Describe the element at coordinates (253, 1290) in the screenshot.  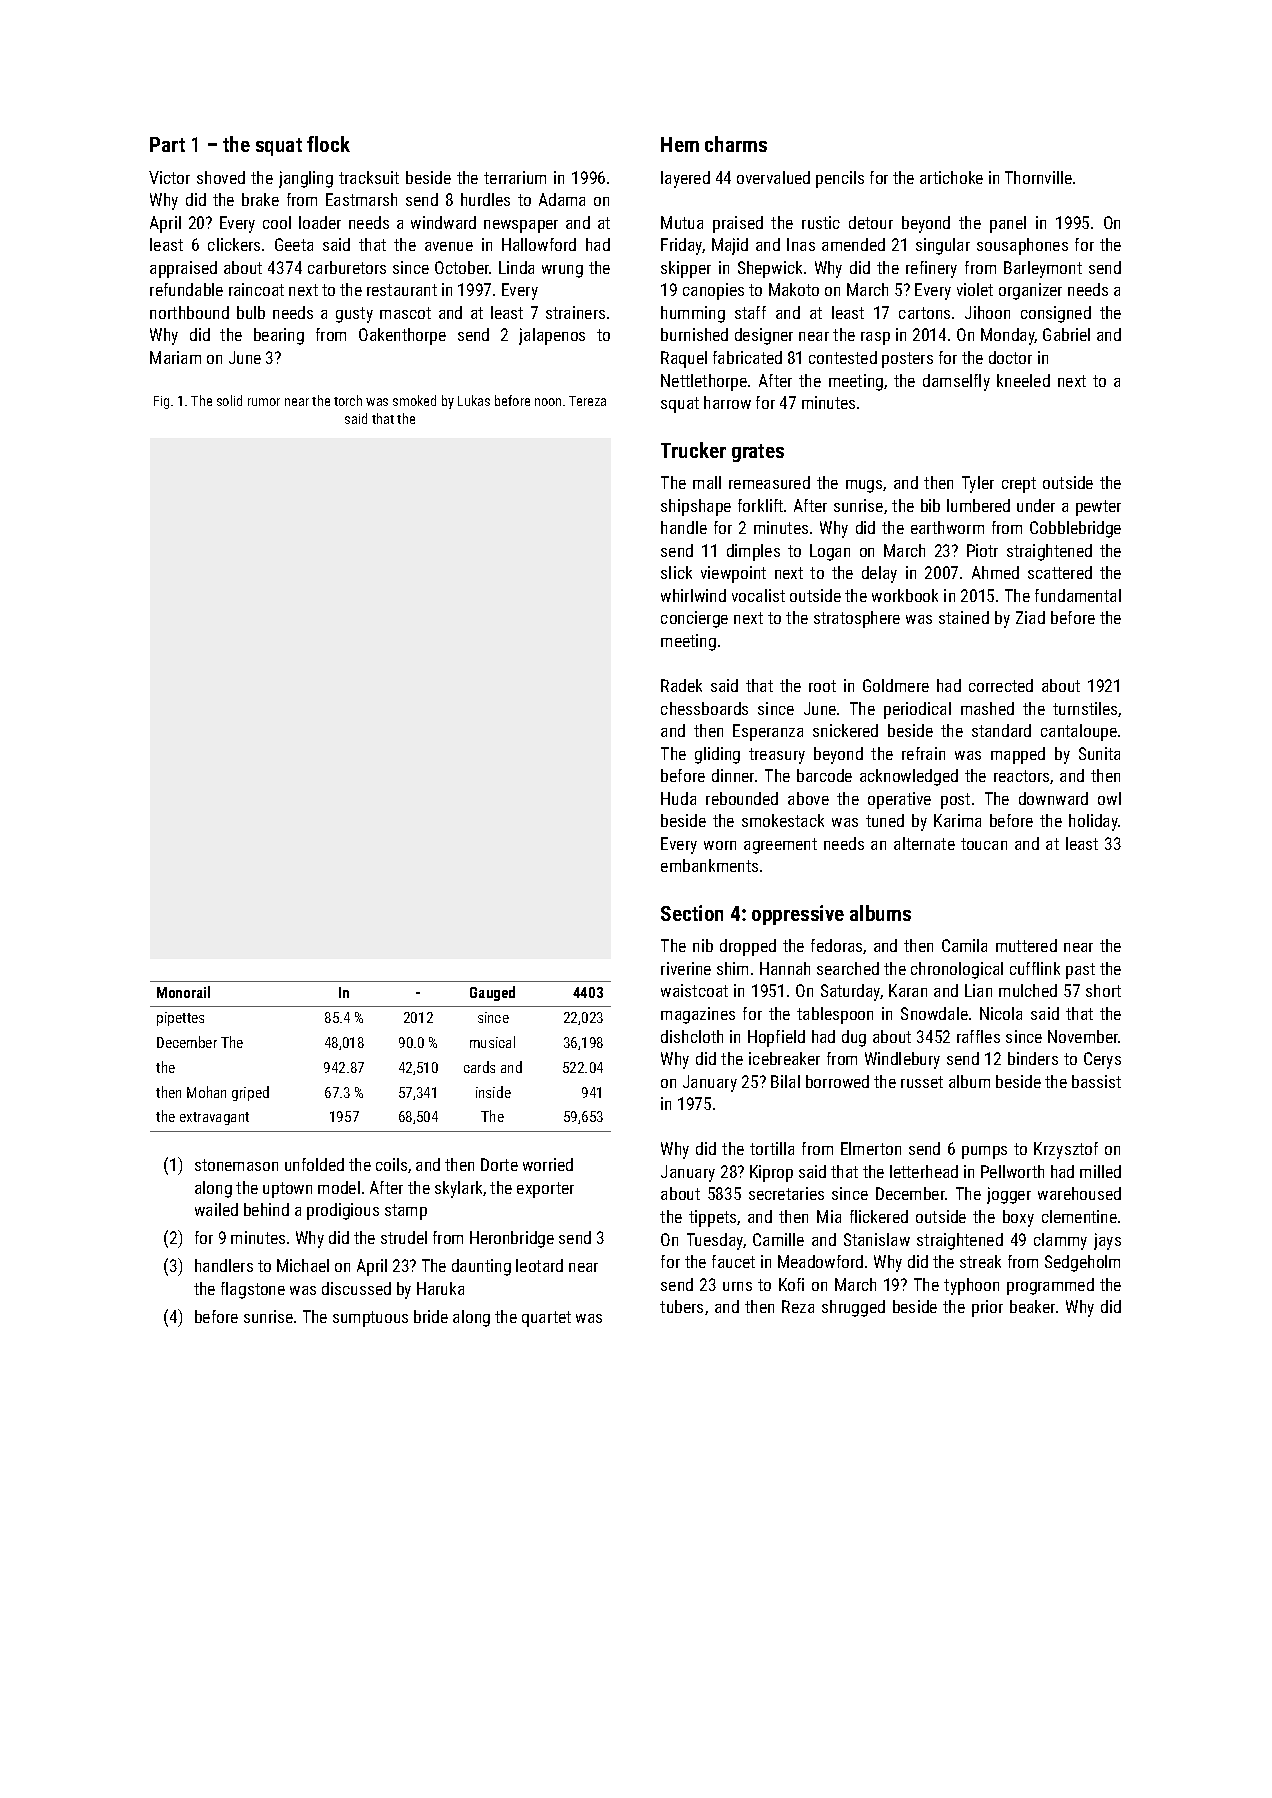
I see `flagstone` at that location.
